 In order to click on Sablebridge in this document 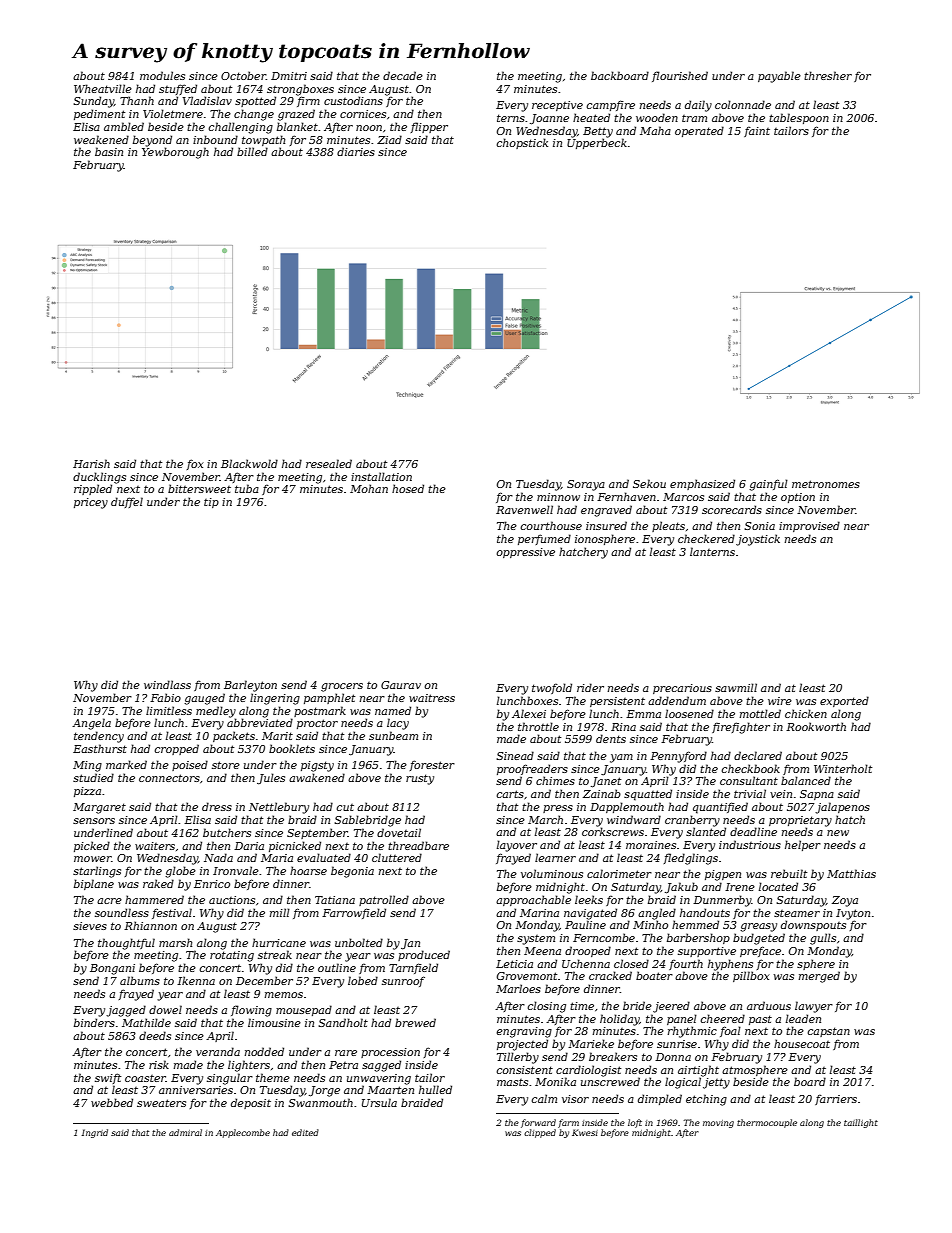, I will do `click(367, 821)`.
